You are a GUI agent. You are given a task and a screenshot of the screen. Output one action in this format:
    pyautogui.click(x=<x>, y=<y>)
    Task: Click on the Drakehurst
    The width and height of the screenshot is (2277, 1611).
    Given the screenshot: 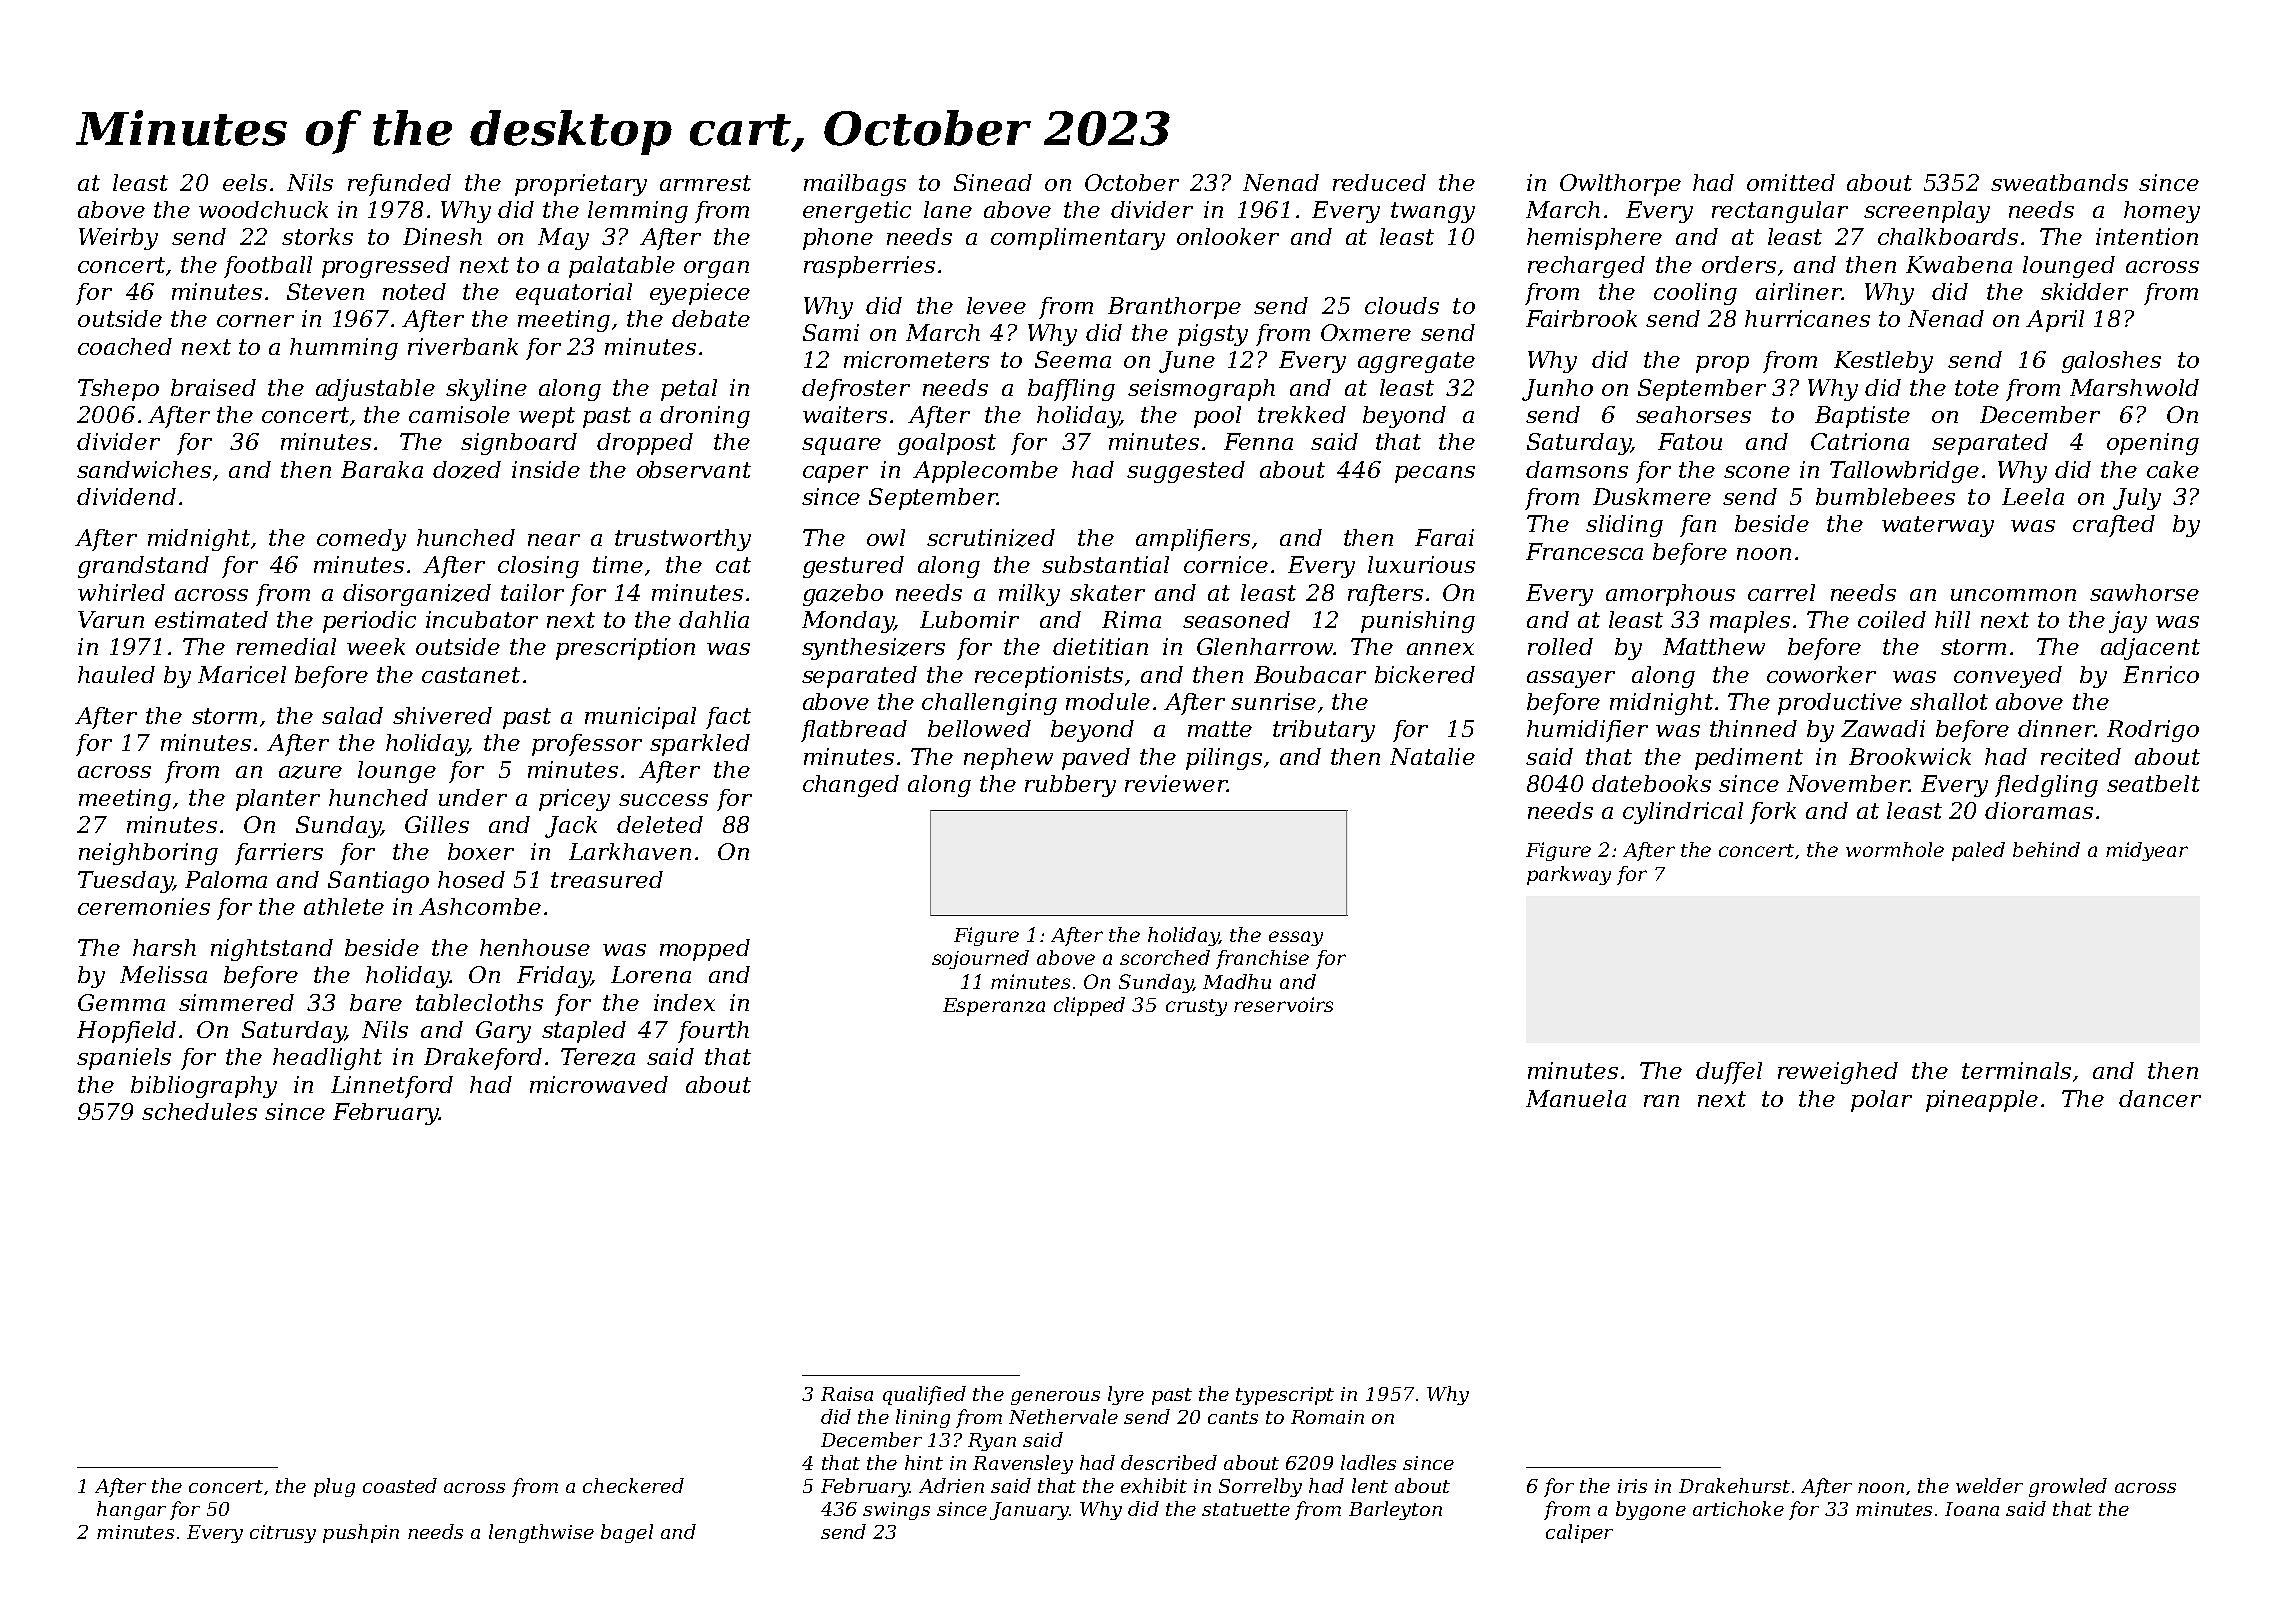 What is the action you would take?
    pyautogui.click(x=1734, y=1485)
